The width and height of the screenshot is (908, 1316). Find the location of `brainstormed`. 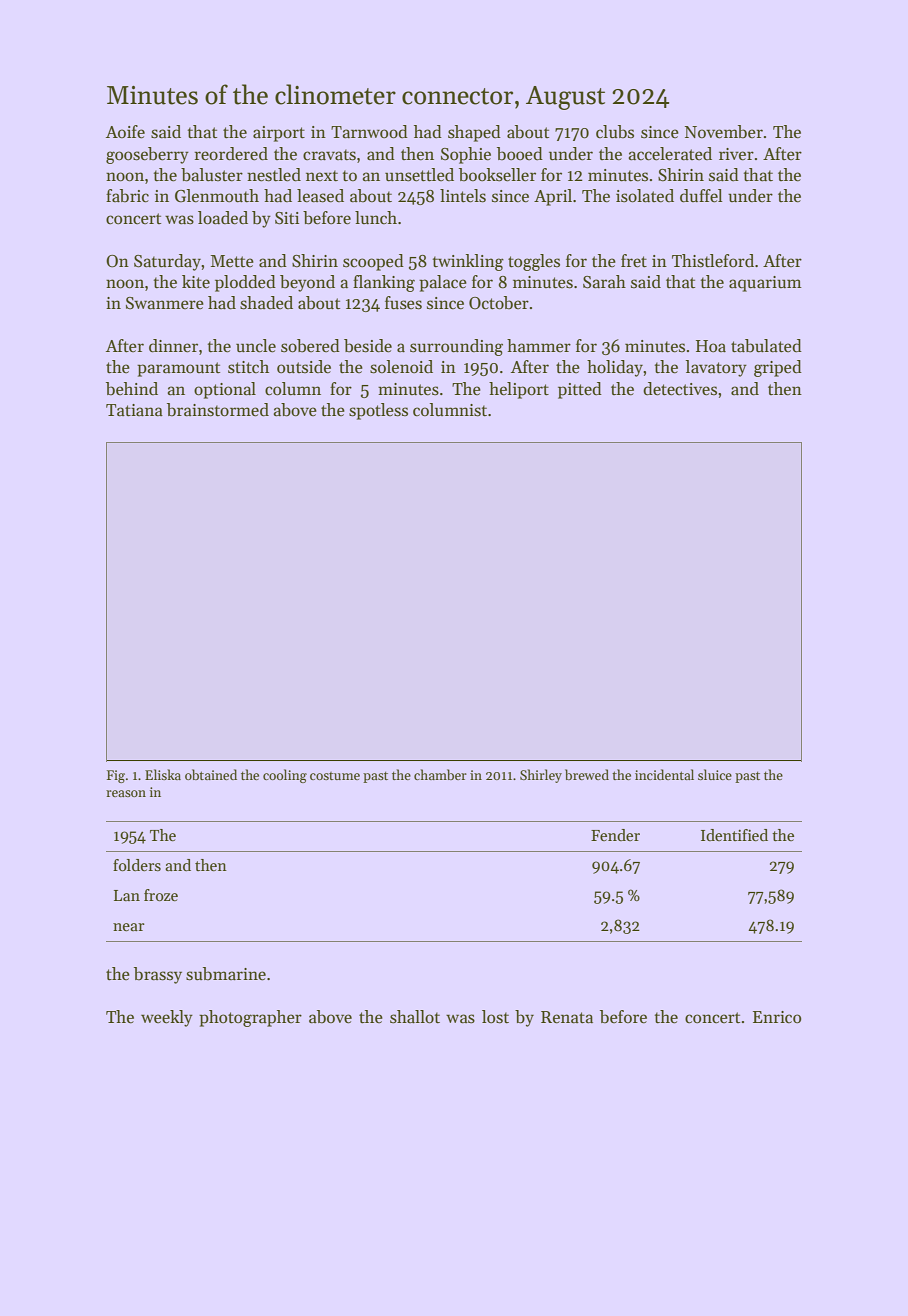

brainstormed is located at coordinates (218, 410).
